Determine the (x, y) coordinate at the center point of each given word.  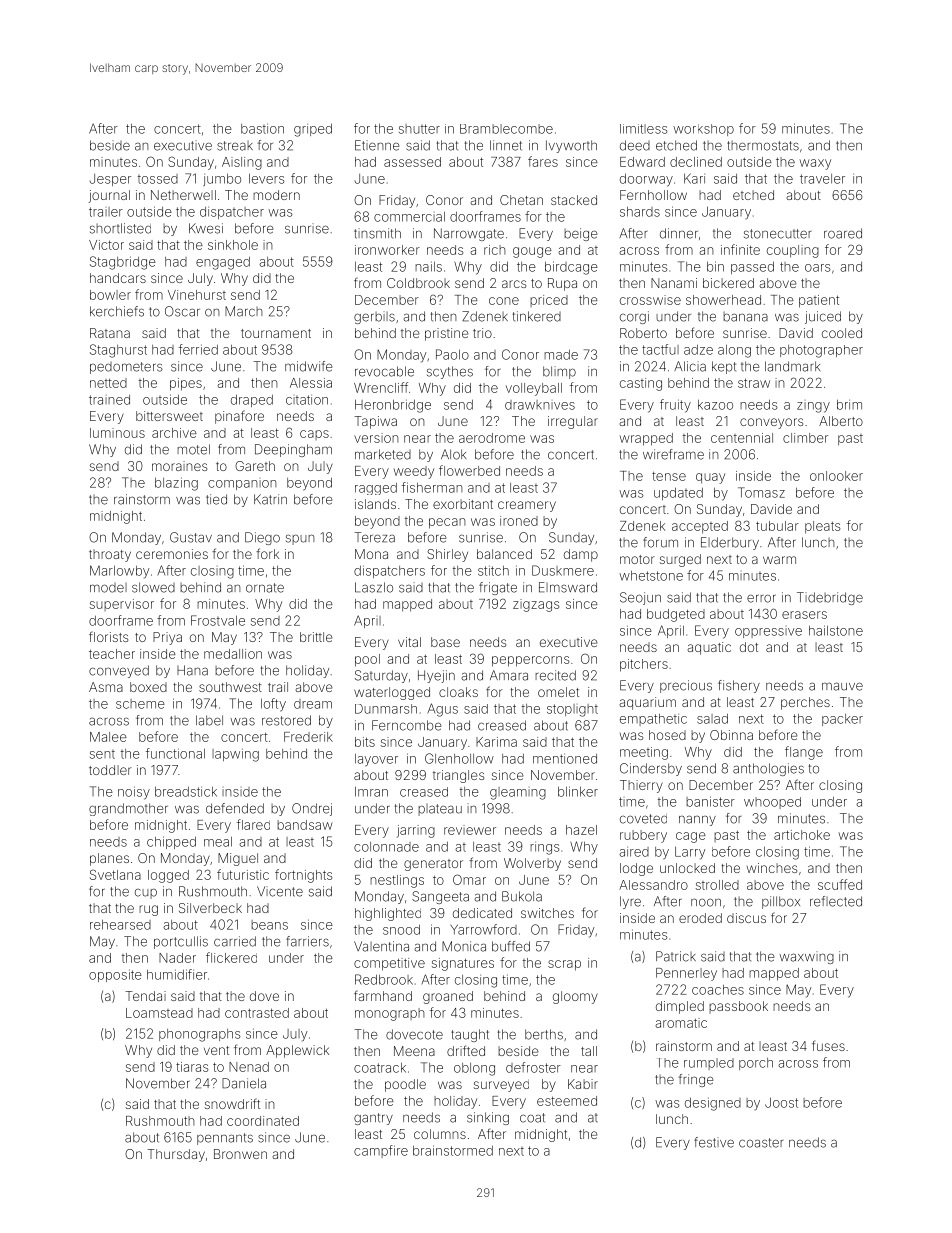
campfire (381, 1151)
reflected (836, 901)
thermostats (763, 146)
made (561, 355)
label (209, 720)
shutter (419, 129)
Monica (464, 946)
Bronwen (240, 1154)
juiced (823, 317)
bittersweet (169, 416)
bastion (262, 129)
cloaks (458, 692)
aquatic (709, 648)
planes (109, 859)
